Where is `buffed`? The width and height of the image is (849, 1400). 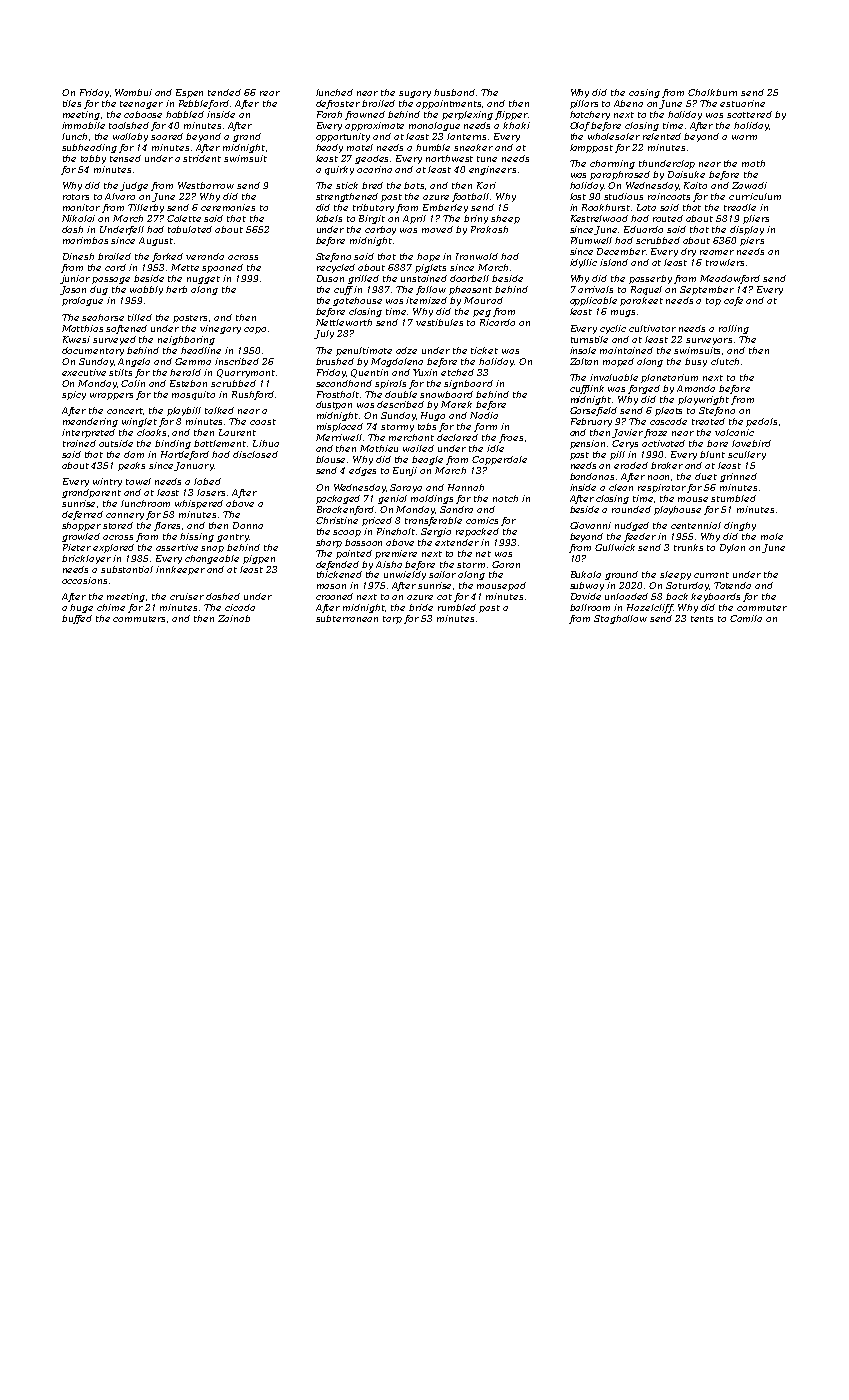 buffed is located at coordinates (77, 619).
